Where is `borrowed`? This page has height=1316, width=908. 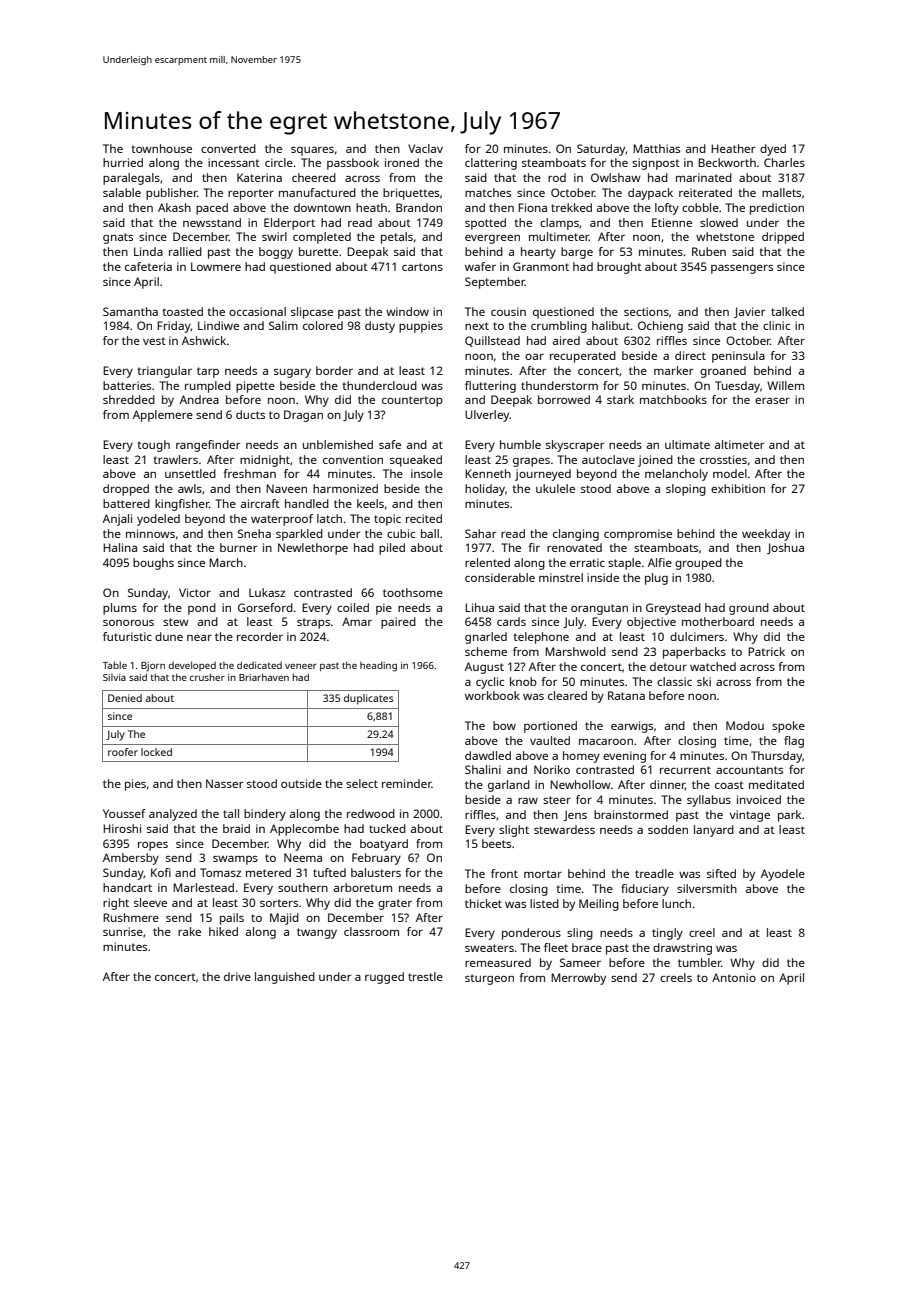
borrowed is located at coordinates (564, 399).
